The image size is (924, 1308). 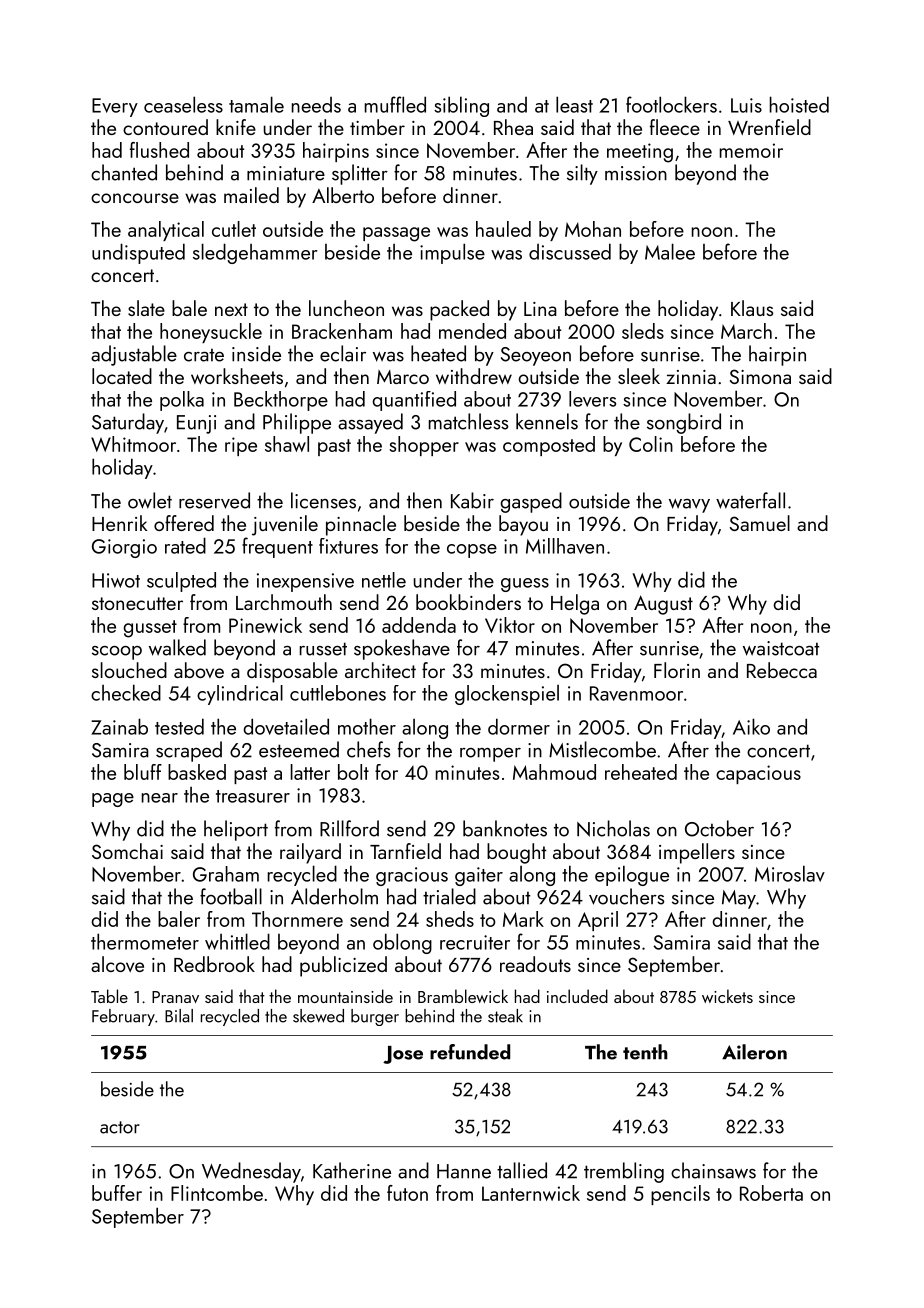 I want to click on buffer, so click(x=117, y=1193).
